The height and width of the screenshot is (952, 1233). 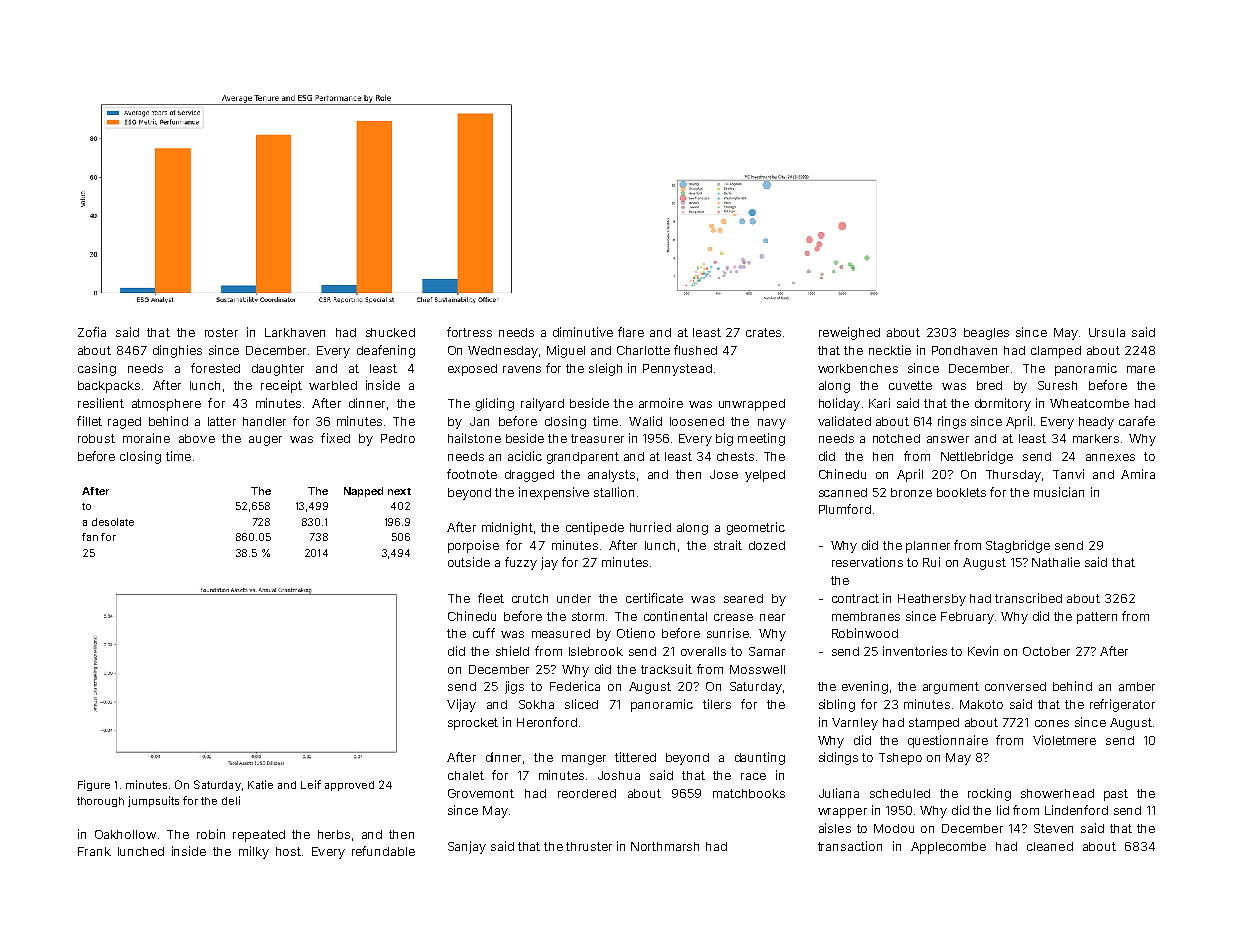 What do you see at coordinates (855, 724) in the screenshot?
I see `Varnley` at bounding box center [855, 724].
